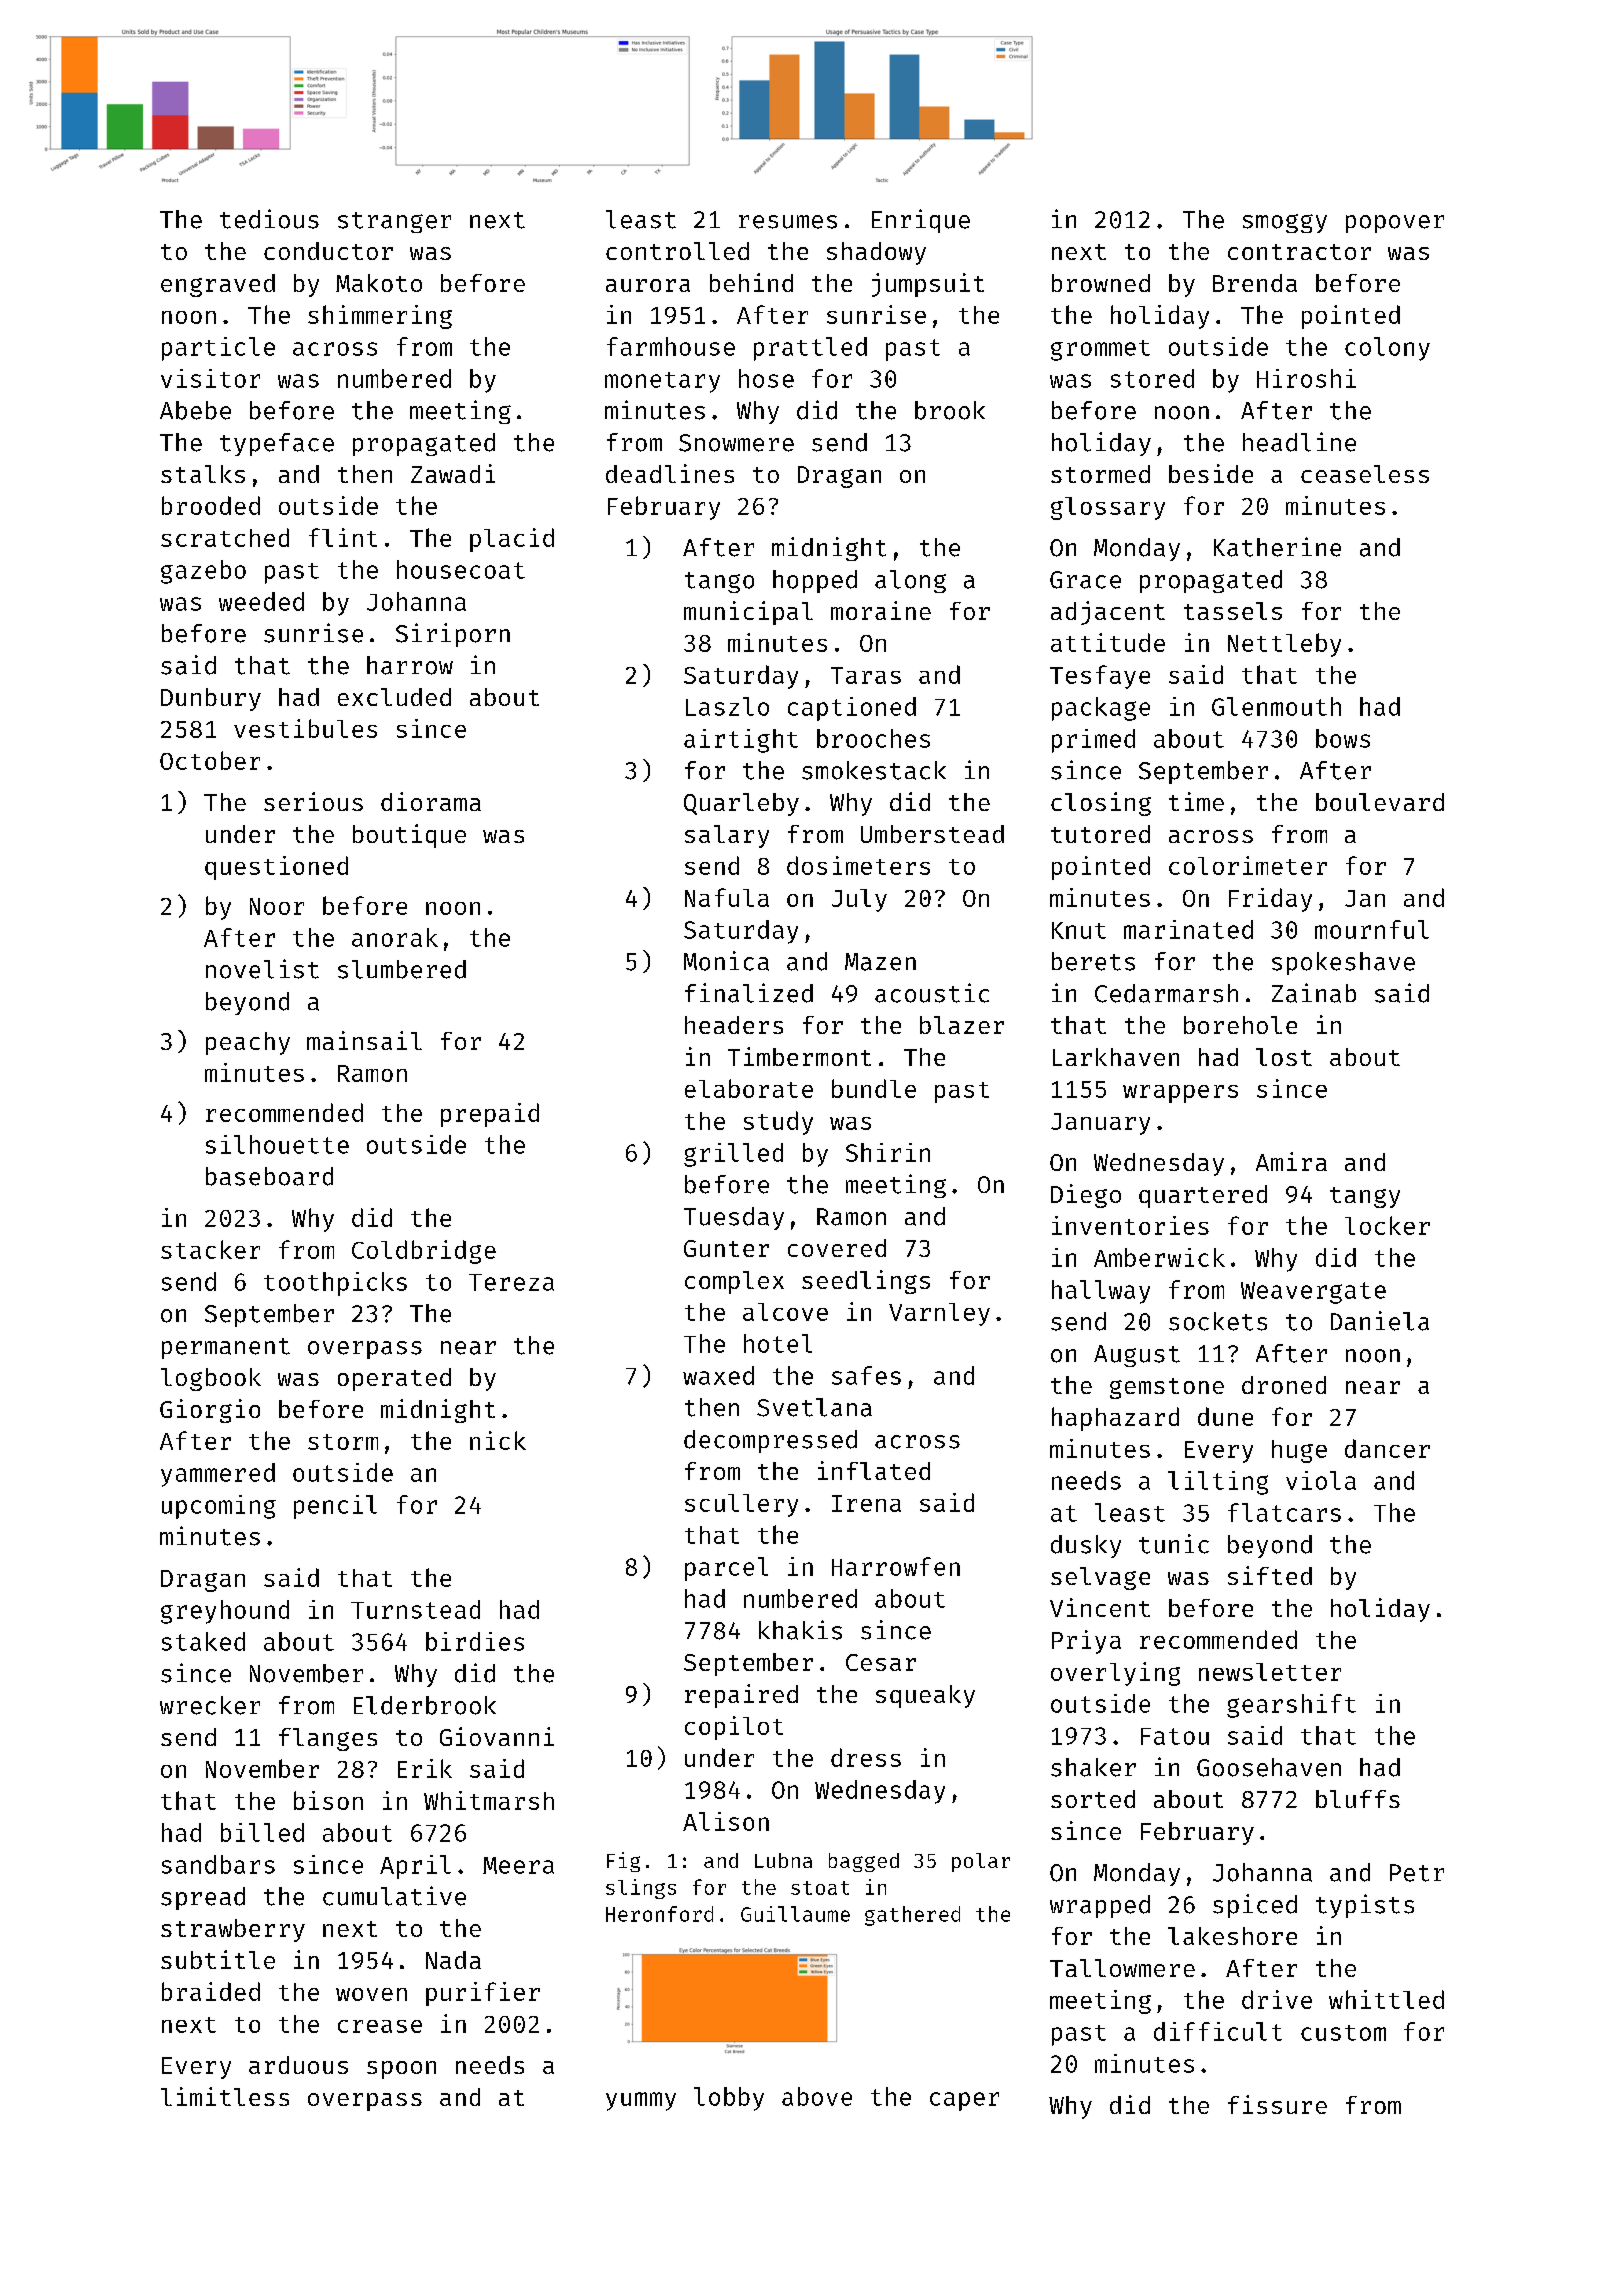 Image resolution: width=1620 pixels, height=2292 pixels. What do you see at coordinates (195, 410) in the screenshot?
I see `Abebe` at bounding box center [195, 410].
